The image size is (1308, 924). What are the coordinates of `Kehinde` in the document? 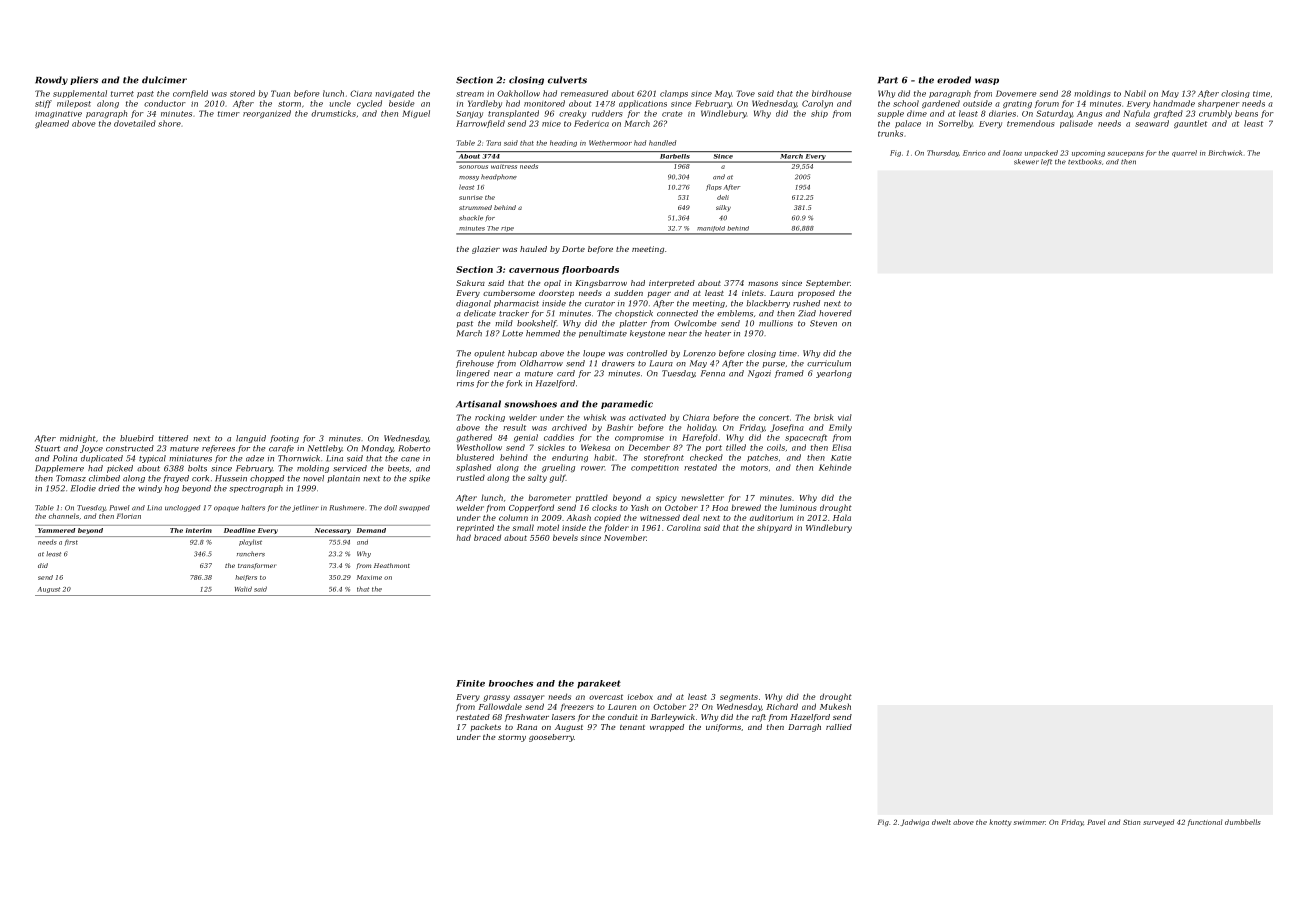 It's located at (835, 467).
